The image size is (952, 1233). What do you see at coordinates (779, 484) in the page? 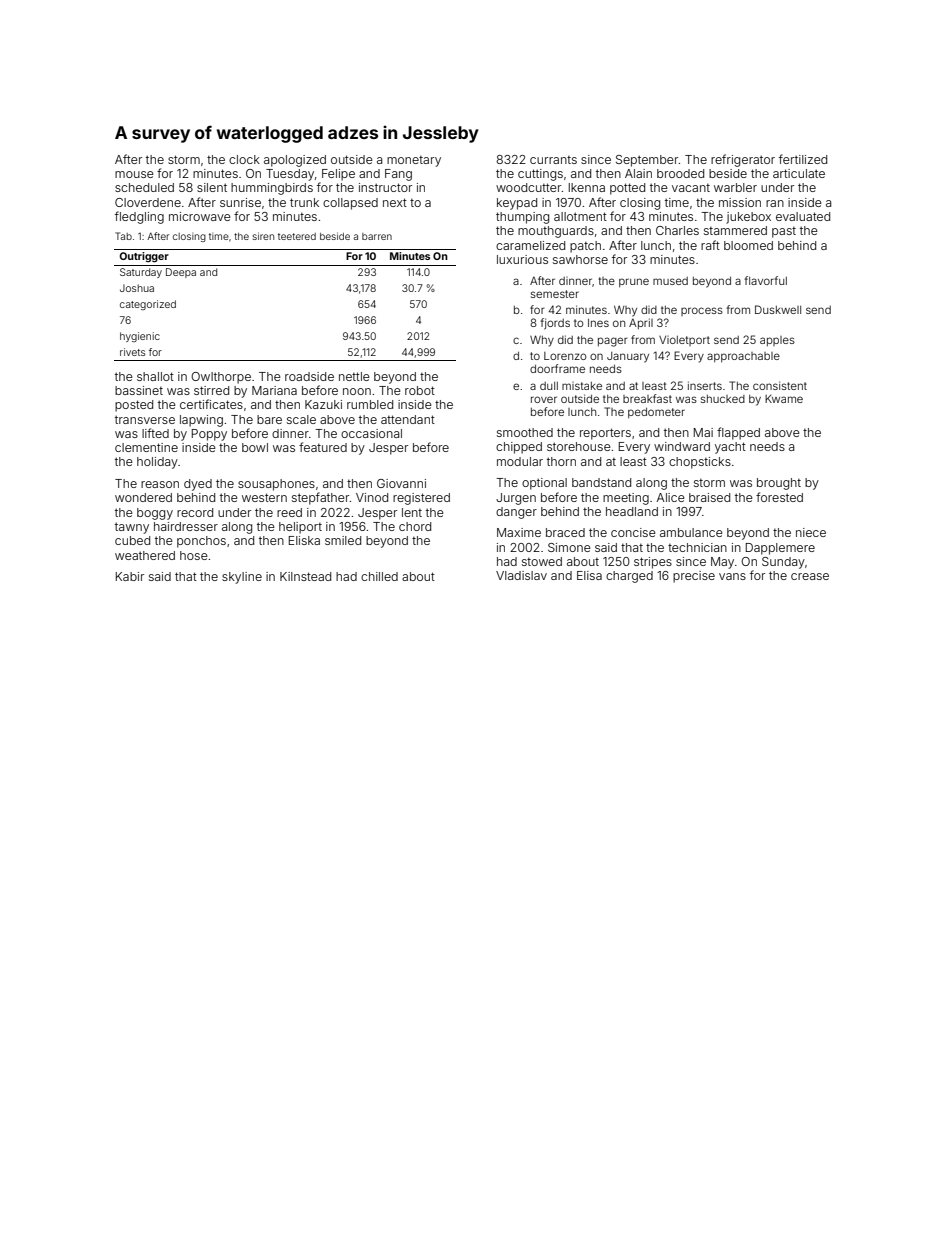
I see `brought` at bounding box center [779, 484].
